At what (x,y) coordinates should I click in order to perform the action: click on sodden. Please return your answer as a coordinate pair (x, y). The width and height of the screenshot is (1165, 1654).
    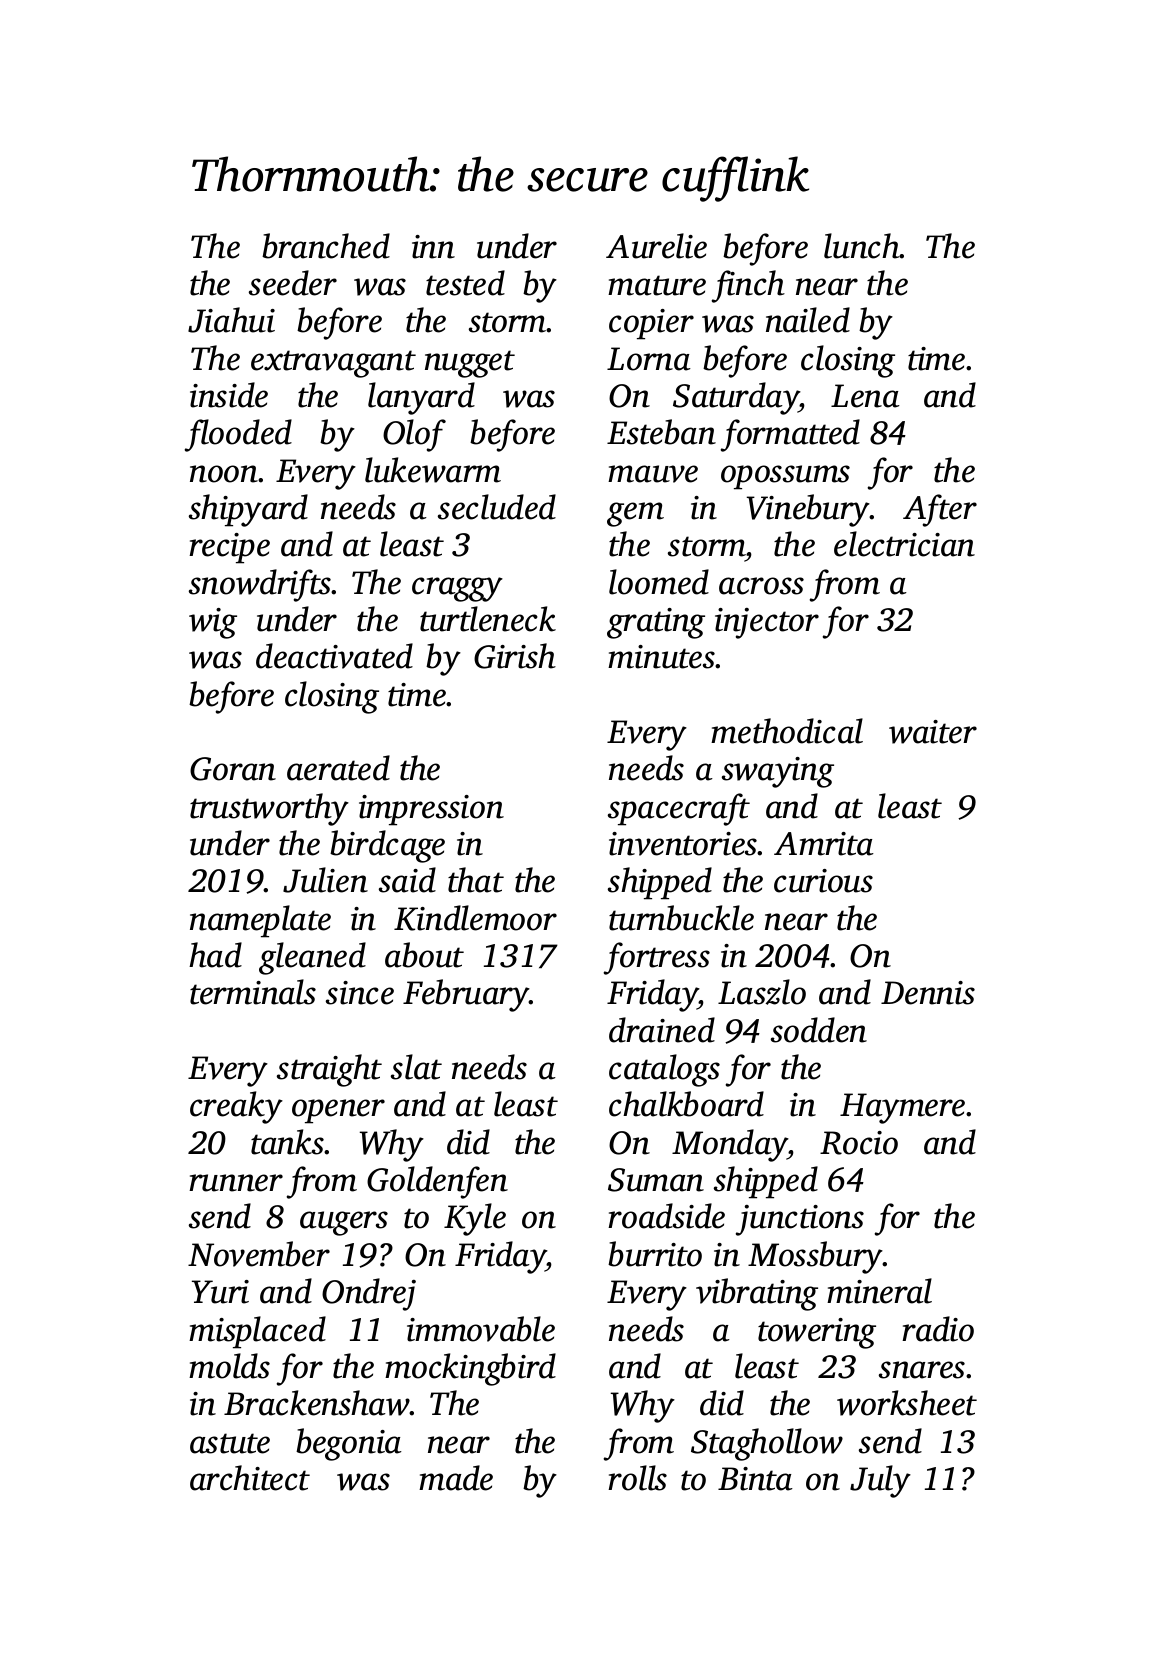
    Looking at the image, I should click on (819, 1030).
